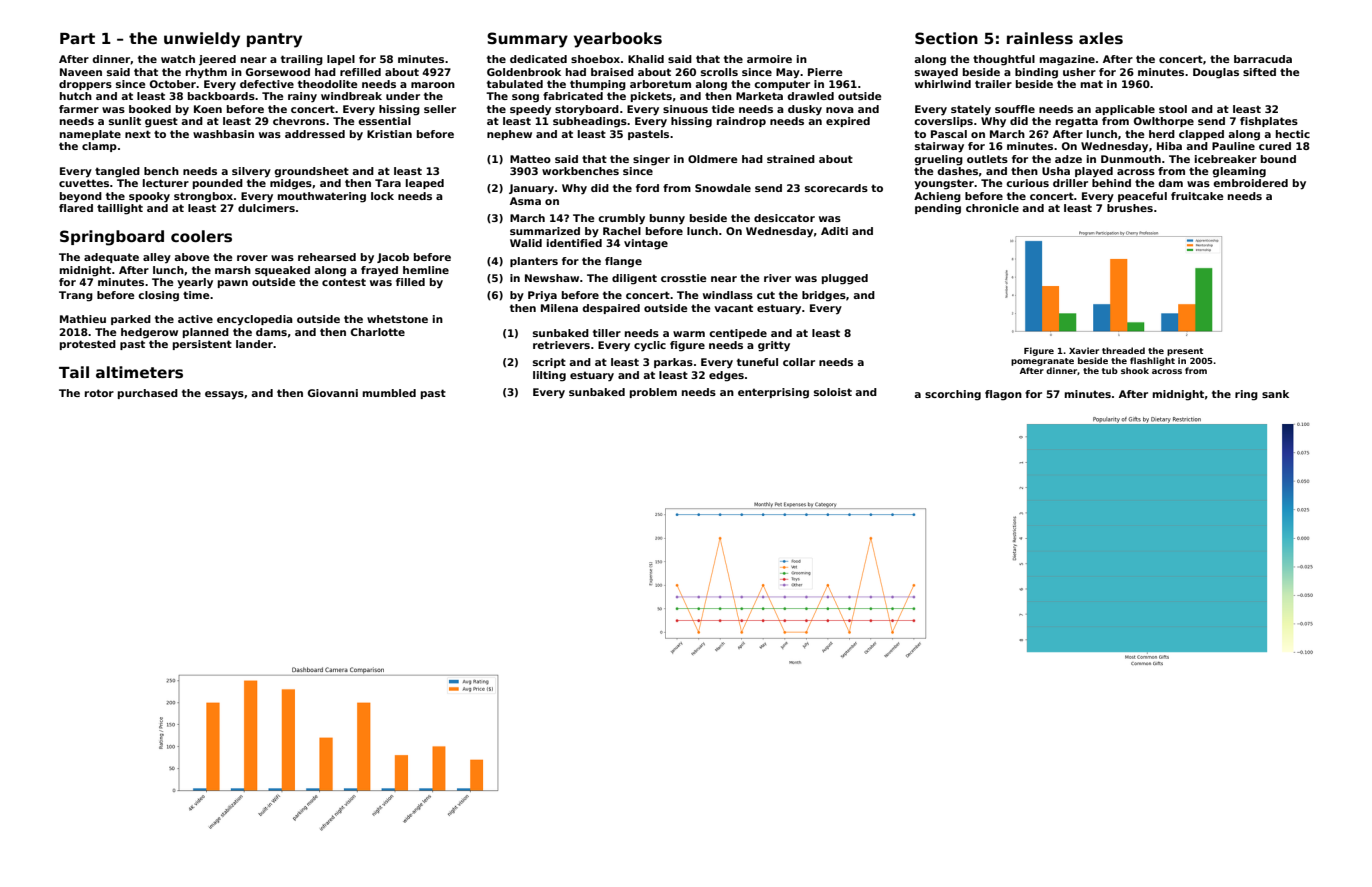 This page has width=1372, height=887. I want to click on rotor, so click(99, 393).
